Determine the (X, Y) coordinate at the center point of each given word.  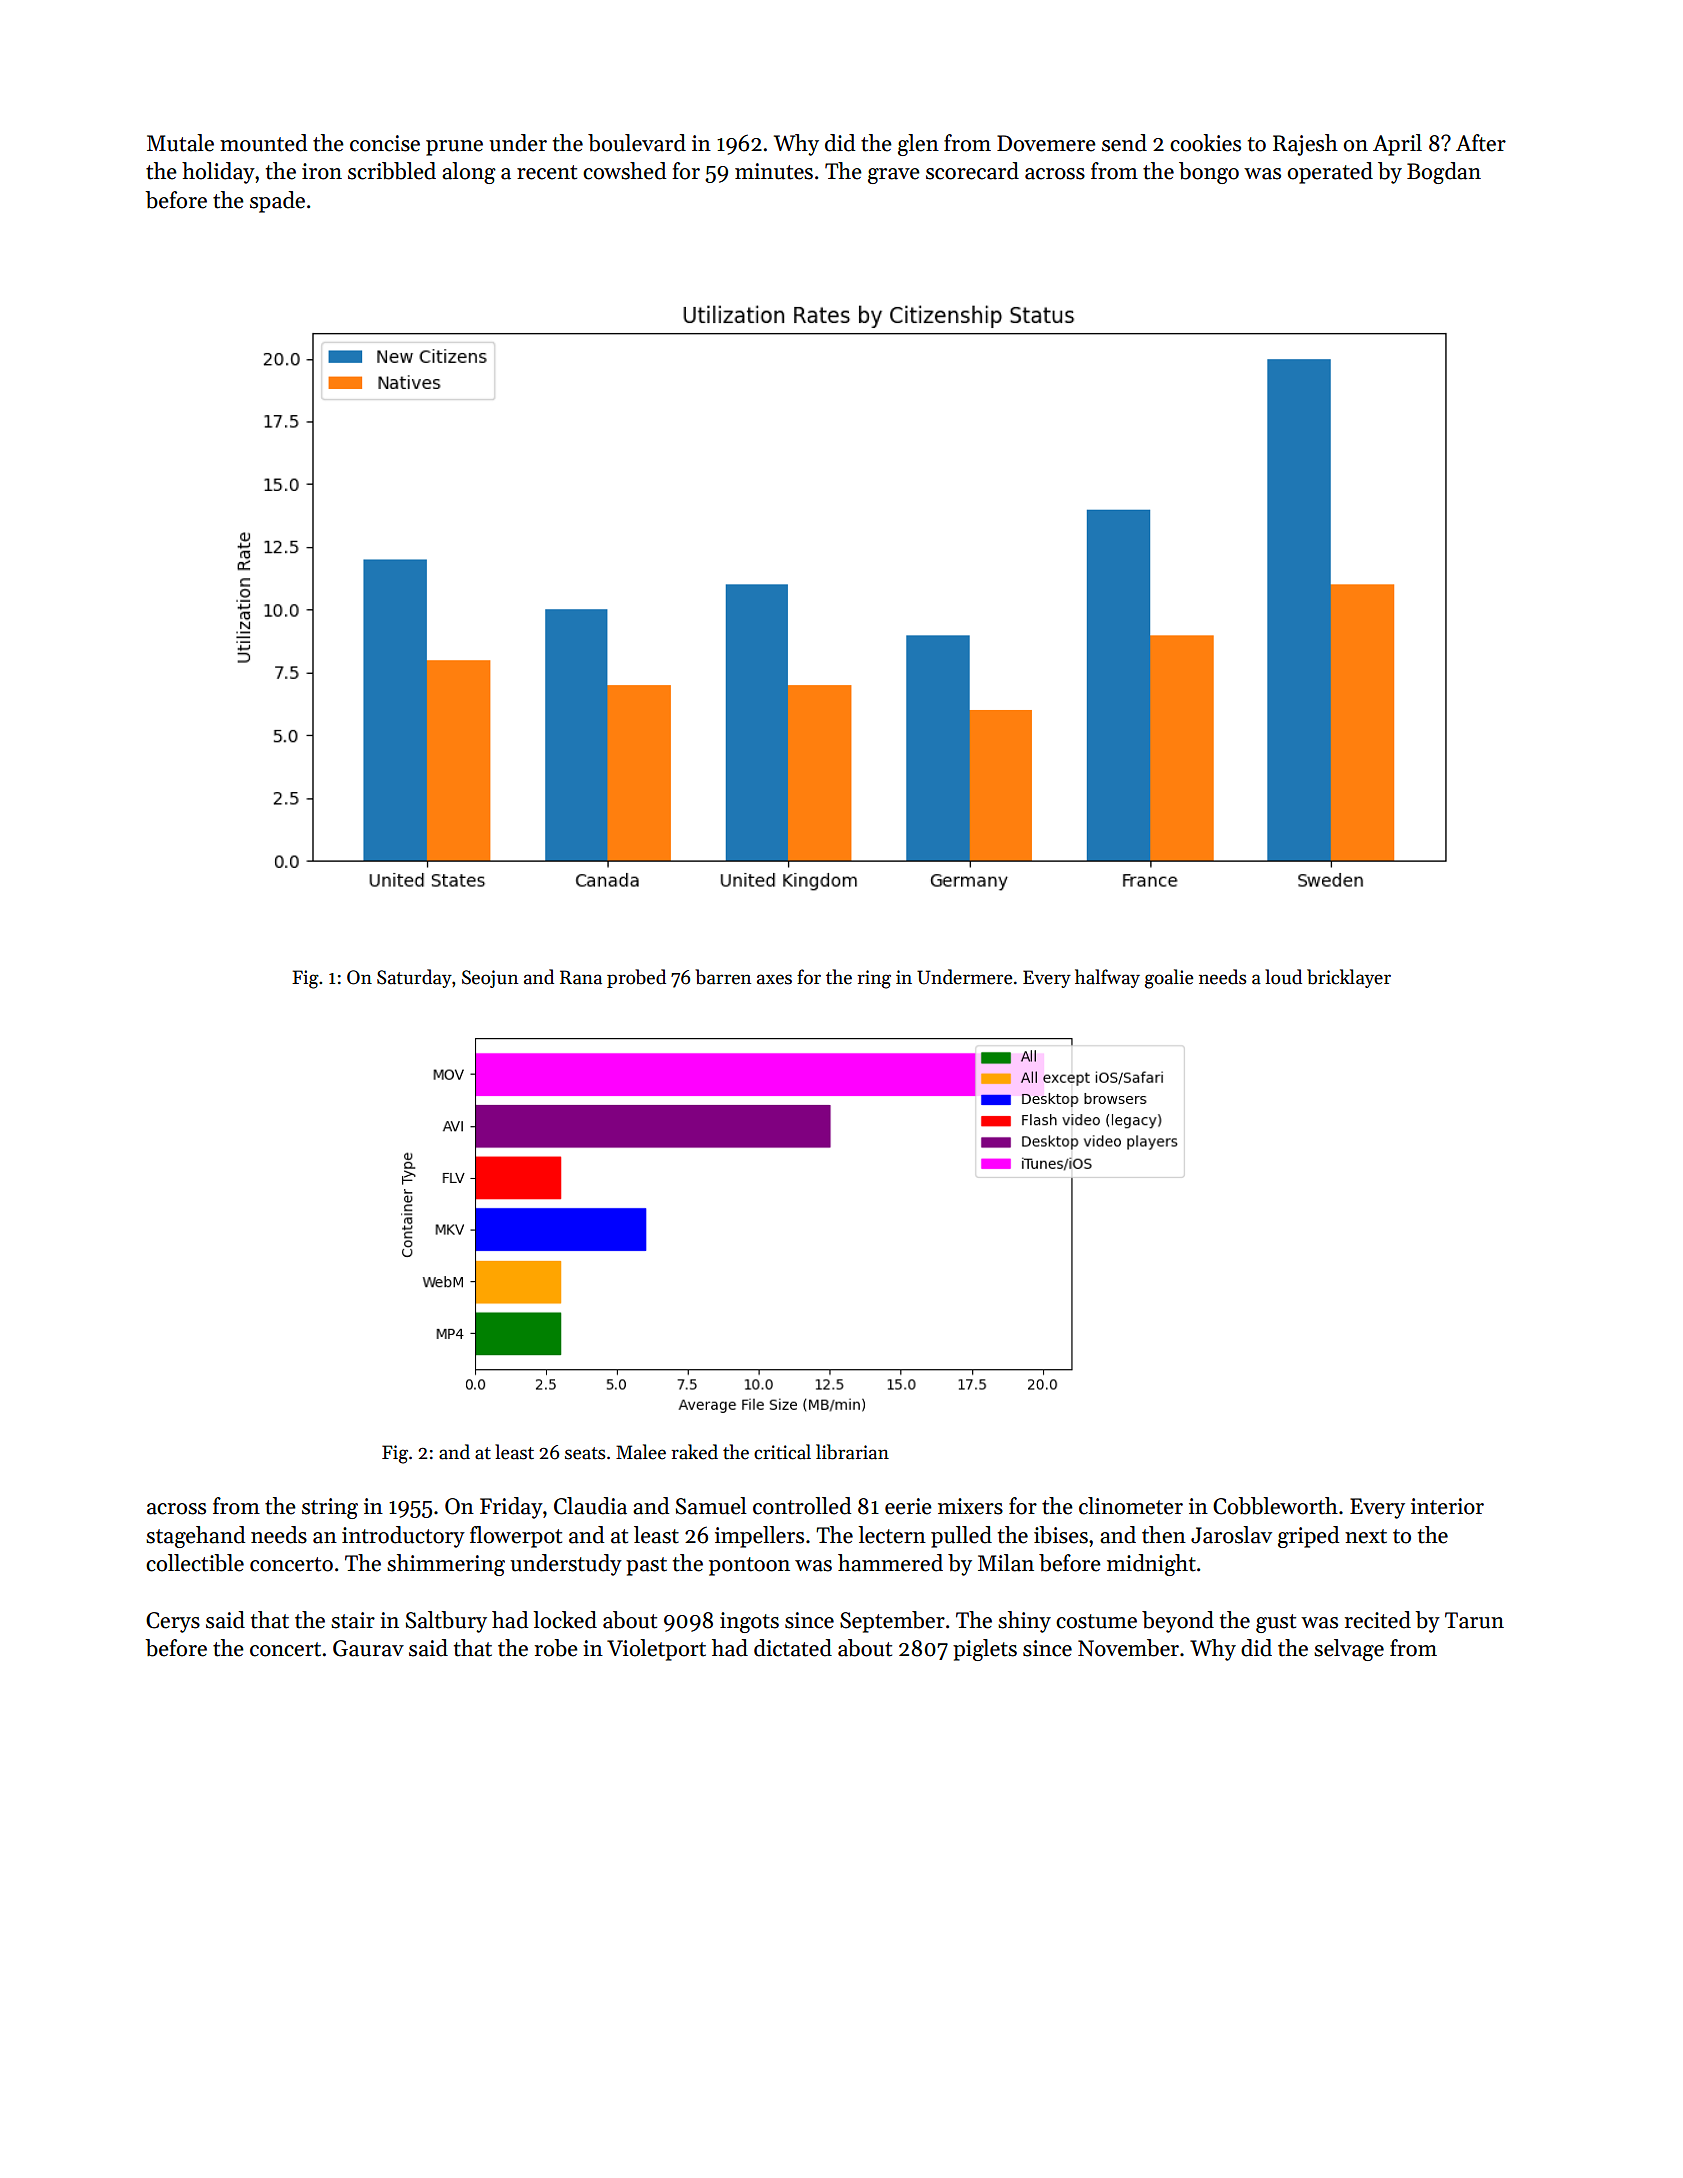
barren (723, 977)
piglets (985, 1650)
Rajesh (1305, 145)
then (1164, 1535)
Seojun (490, 979)
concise (385, 143)
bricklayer (1349, 978)
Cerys (173, 1622)
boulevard (637, 143)
